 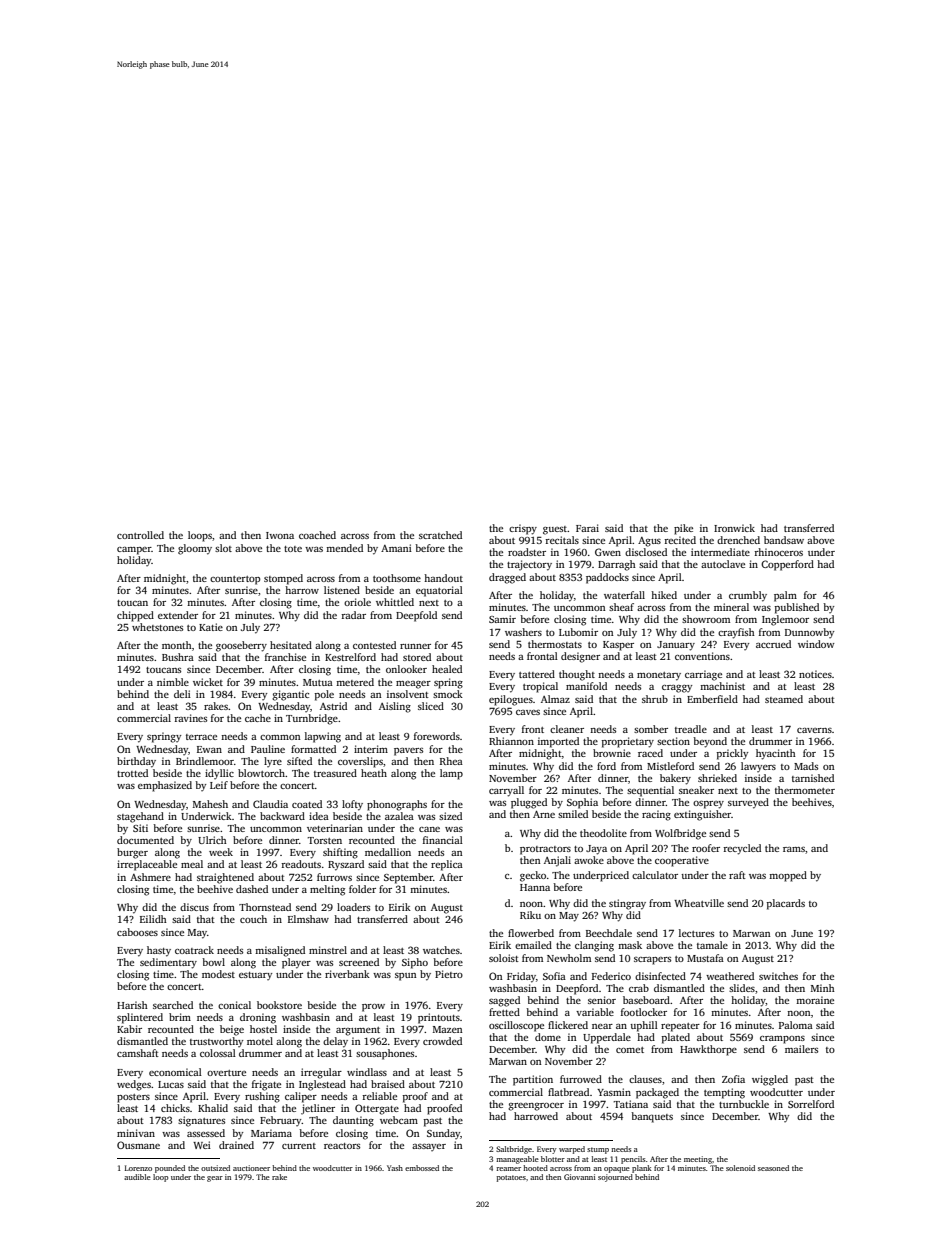 What do you see at coordinates (734, 528) in the screenshot?
I see `Ironwick` at bounding box center [734, 528].
